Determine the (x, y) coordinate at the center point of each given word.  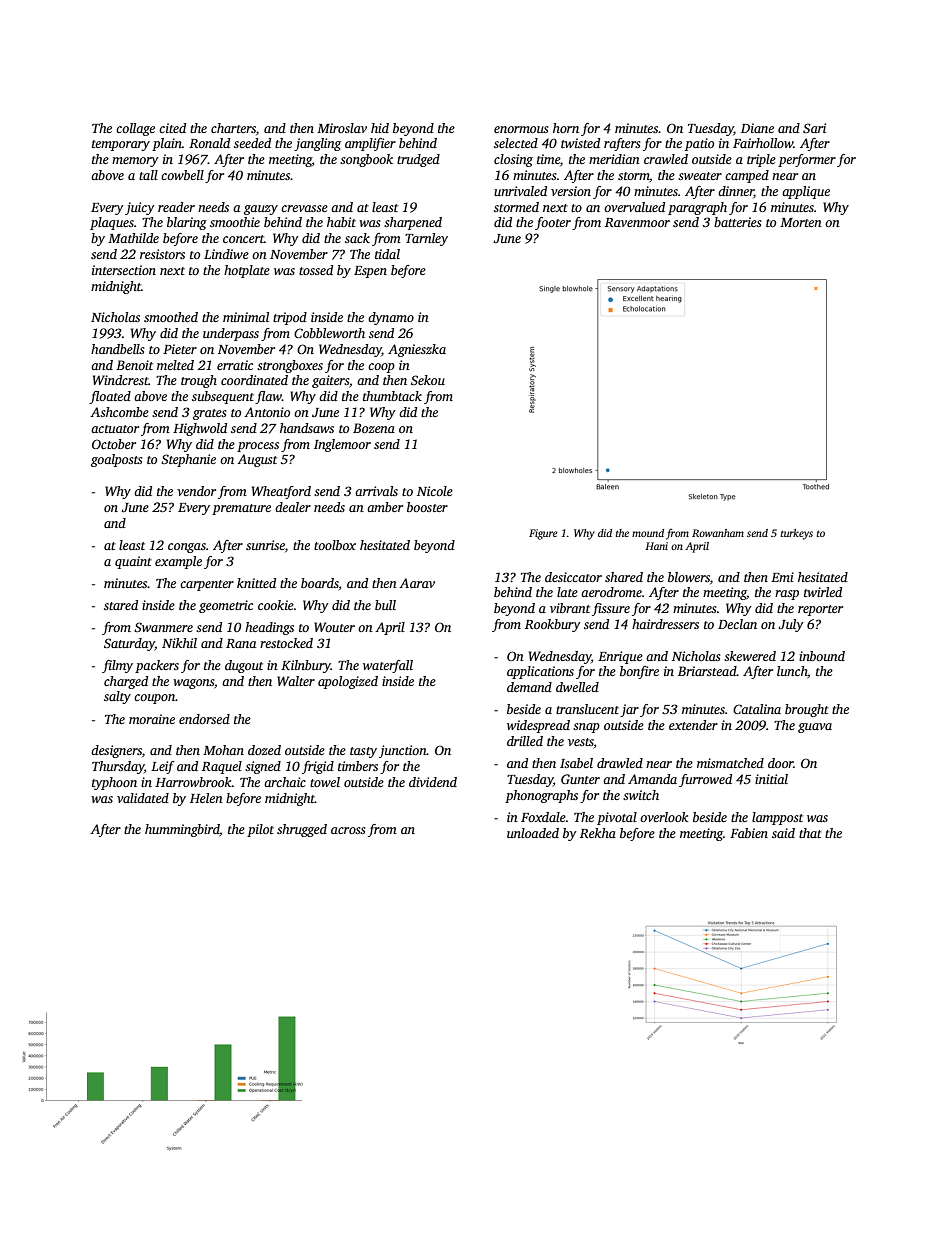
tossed (316, 270)
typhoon (114, 783)
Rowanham (718, 533)
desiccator (573, 577)
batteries (738, 222)
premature (241, 509)
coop (381, 368)
